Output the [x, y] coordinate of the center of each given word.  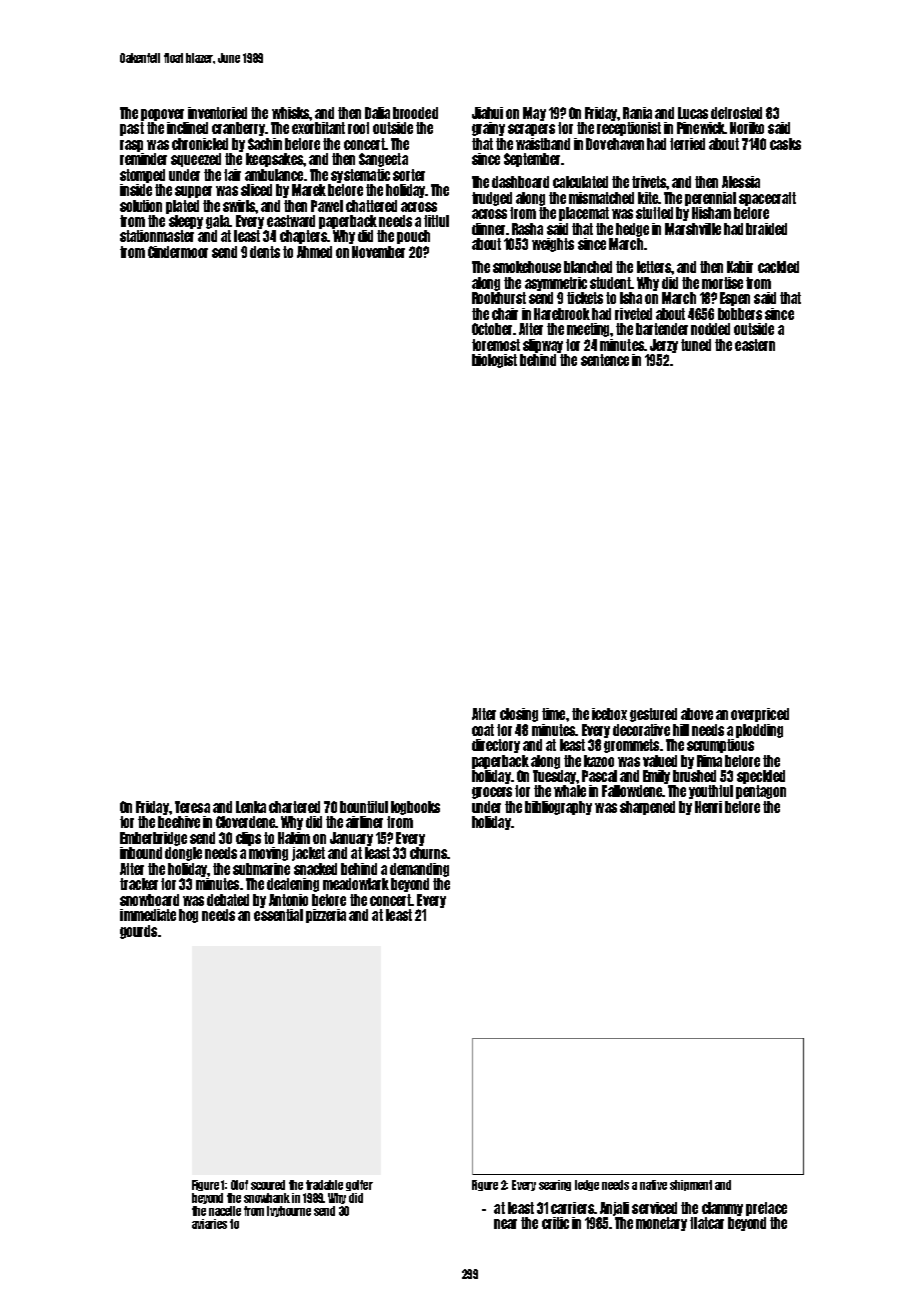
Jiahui [487, 113]
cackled [778, 267]
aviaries [209, 1224]
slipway [543, 346]
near [505, 1224]
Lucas [693, 113]
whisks [291, 113]
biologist [494, 361]
